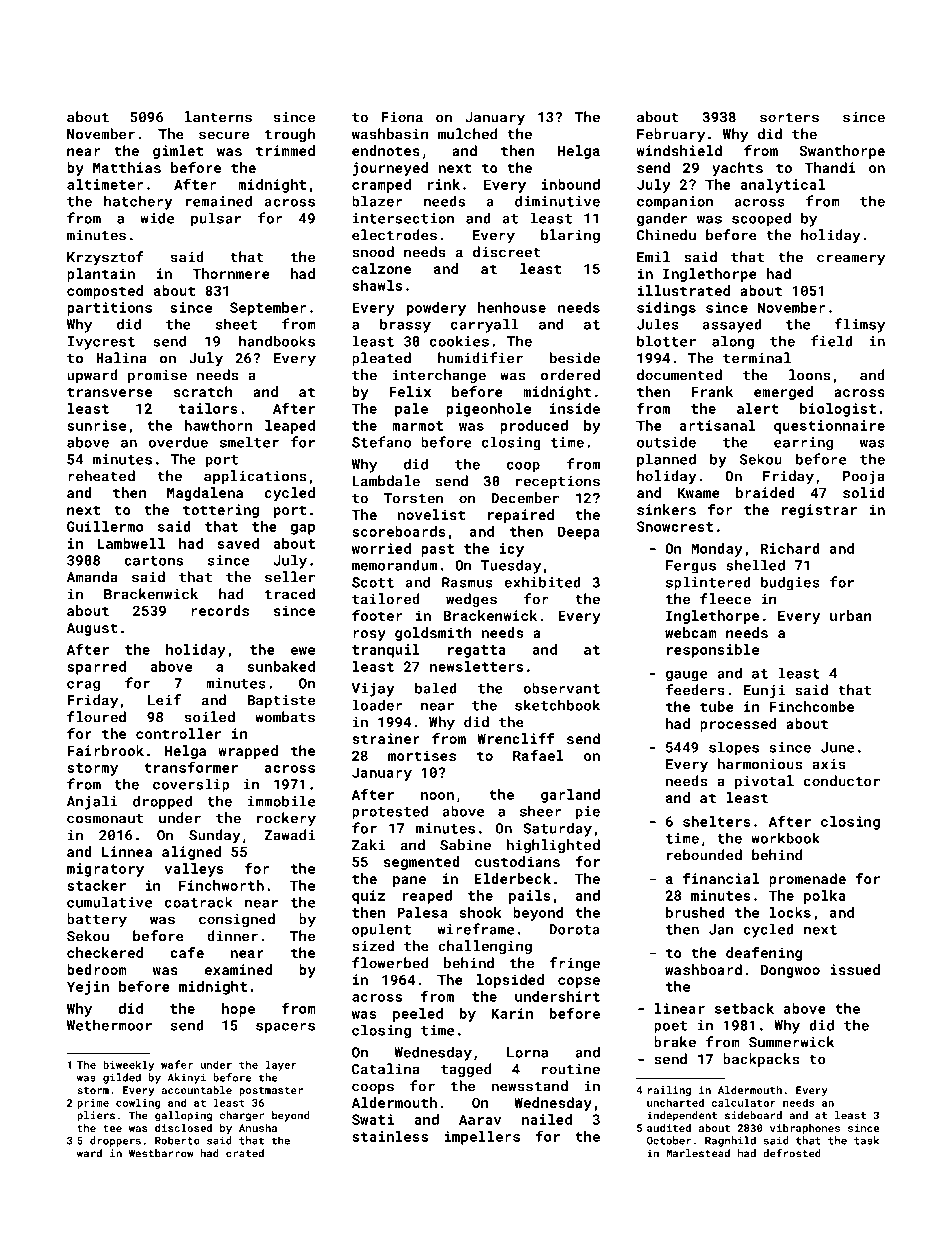 The width and height of the screenshot is (952, 1233). What do you see at coordinates (221, 885) in the screenshot?
I see `Finchworth` at bounding box center [221, 885].
